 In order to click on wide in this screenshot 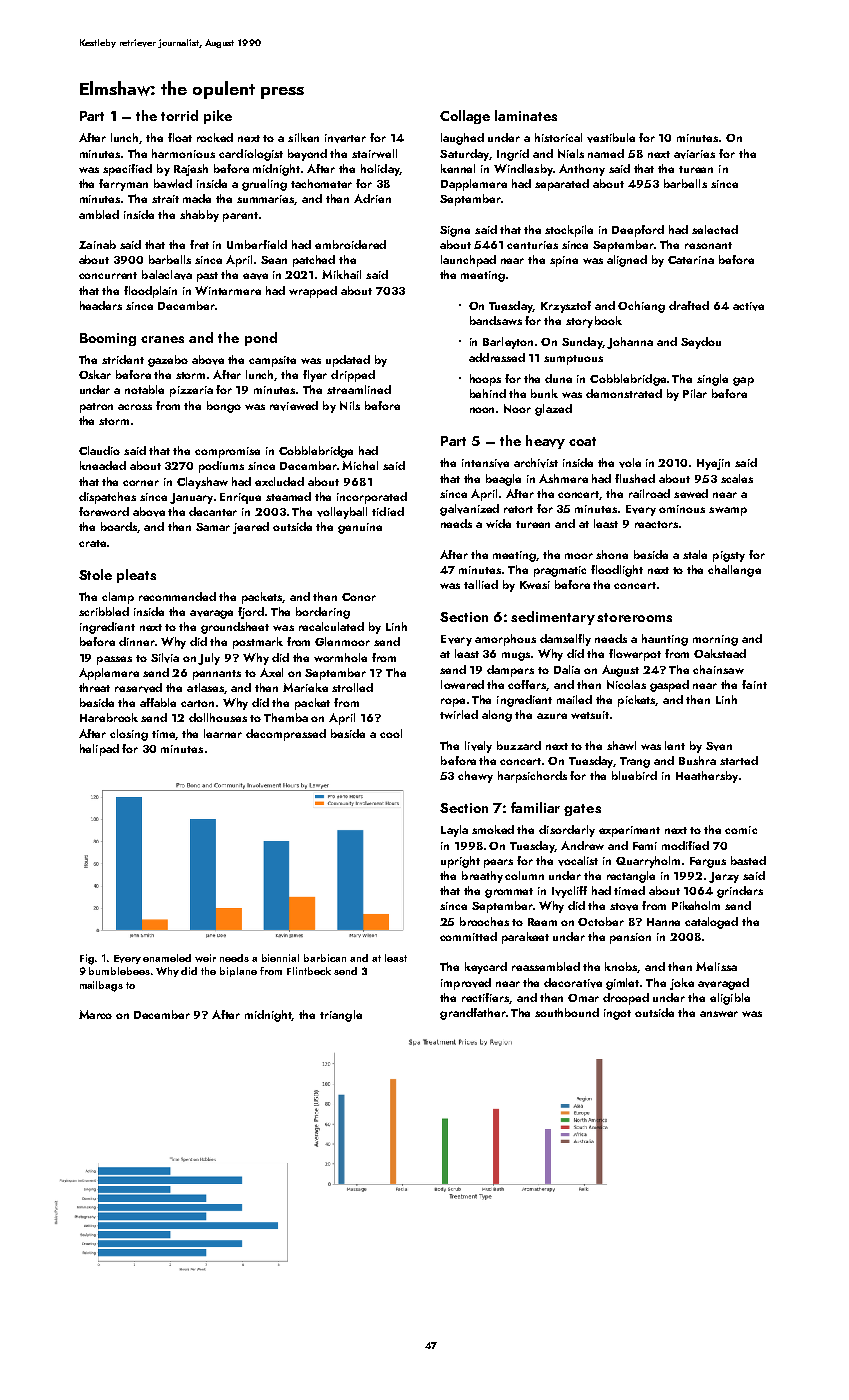, I will do `click(498, 523)`.
